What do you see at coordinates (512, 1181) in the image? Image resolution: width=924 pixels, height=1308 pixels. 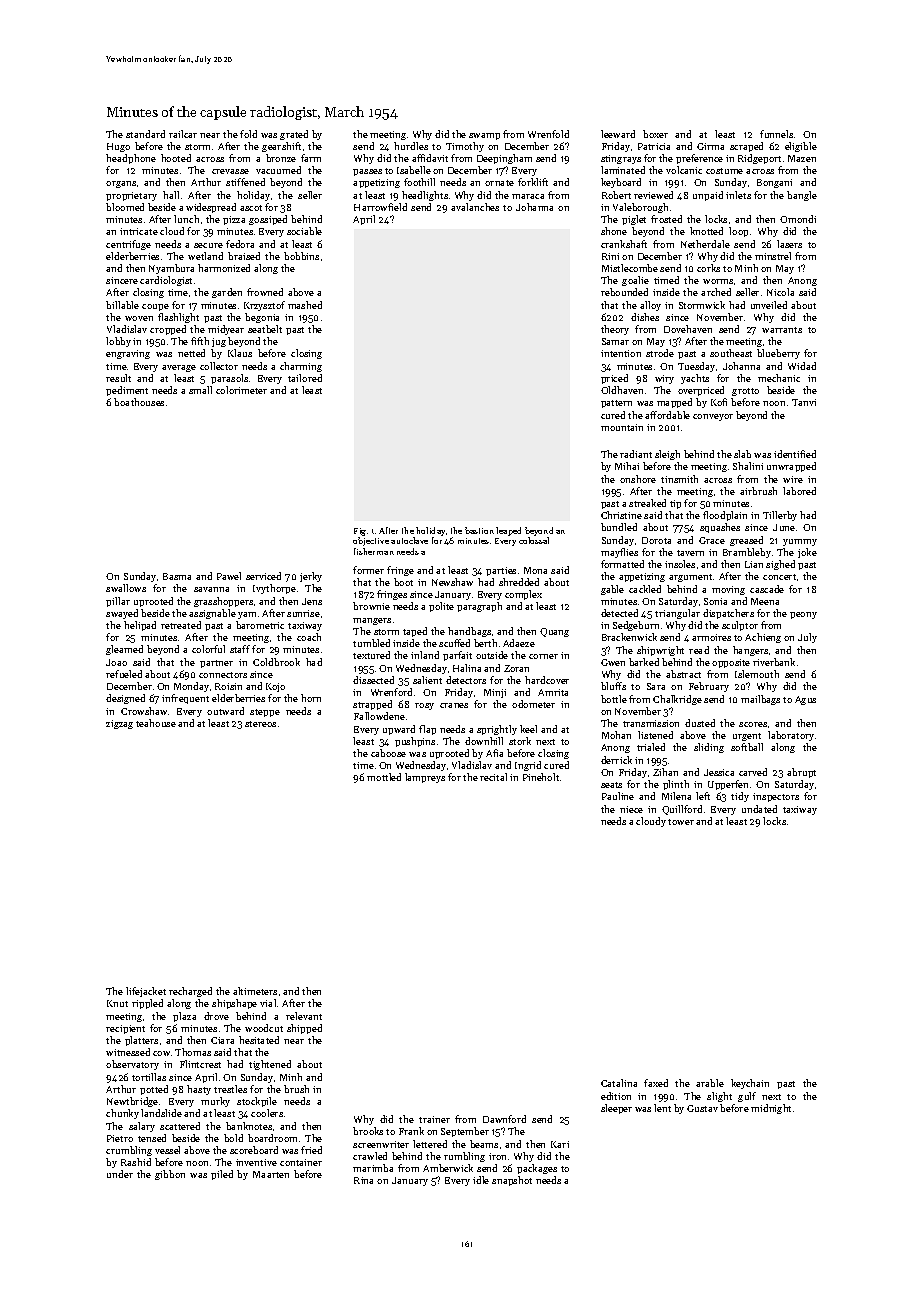 I see `snapshot` at bounding box center [512, 1181].
